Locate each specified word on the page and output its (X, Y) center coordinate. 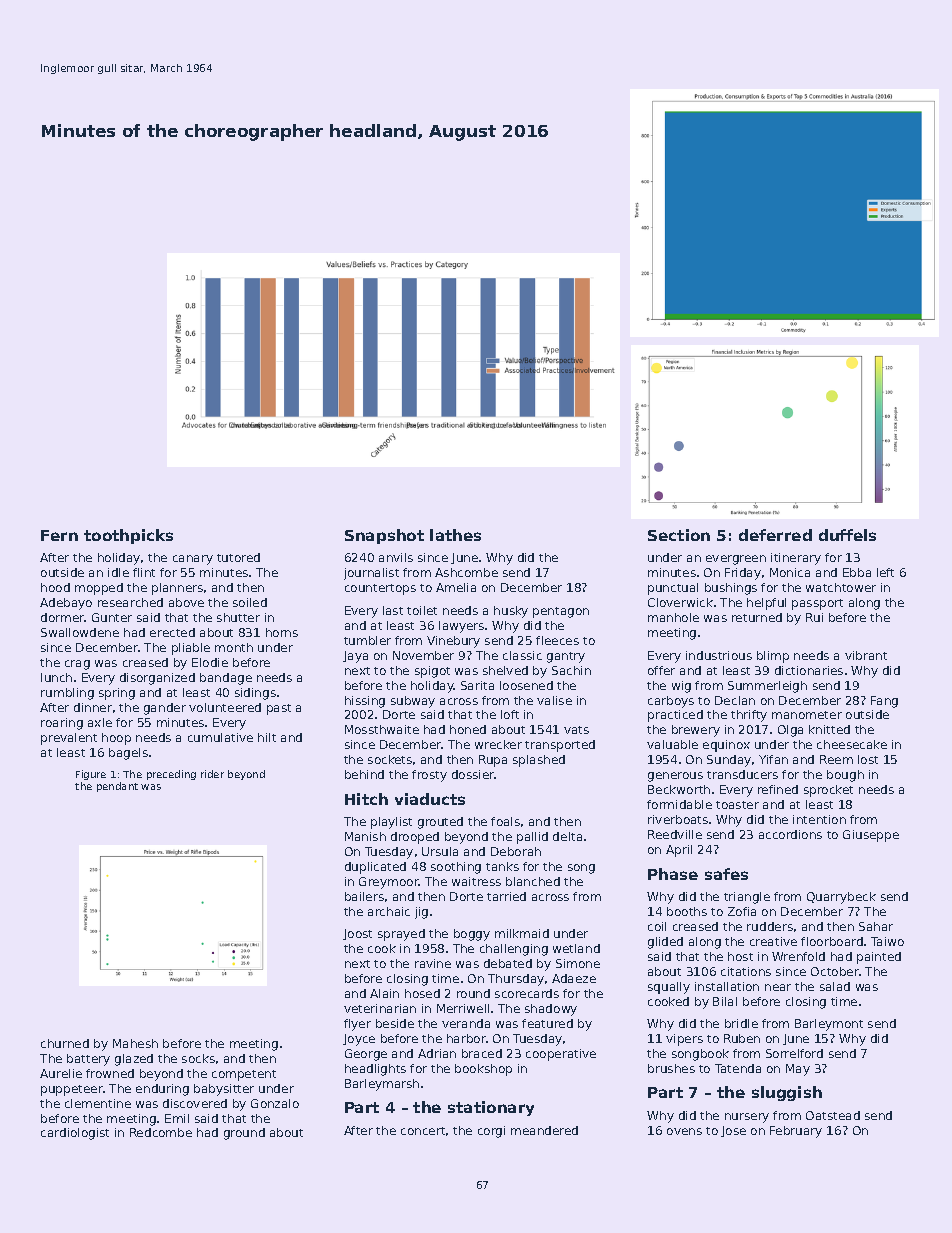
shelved (505, 670)
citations (746, 971)
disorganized (157, 679)
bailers (364, 896)
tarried (506, 896)
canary (193, 560)
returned (757, 617)
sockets (390, 759)
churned (65, 1043)
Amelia (456, 587)
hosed (422, 993)
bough (845, 776)
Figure (91, 775)
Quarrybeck (841, 898)
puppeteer (72, 1090)
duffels (847, 535)
